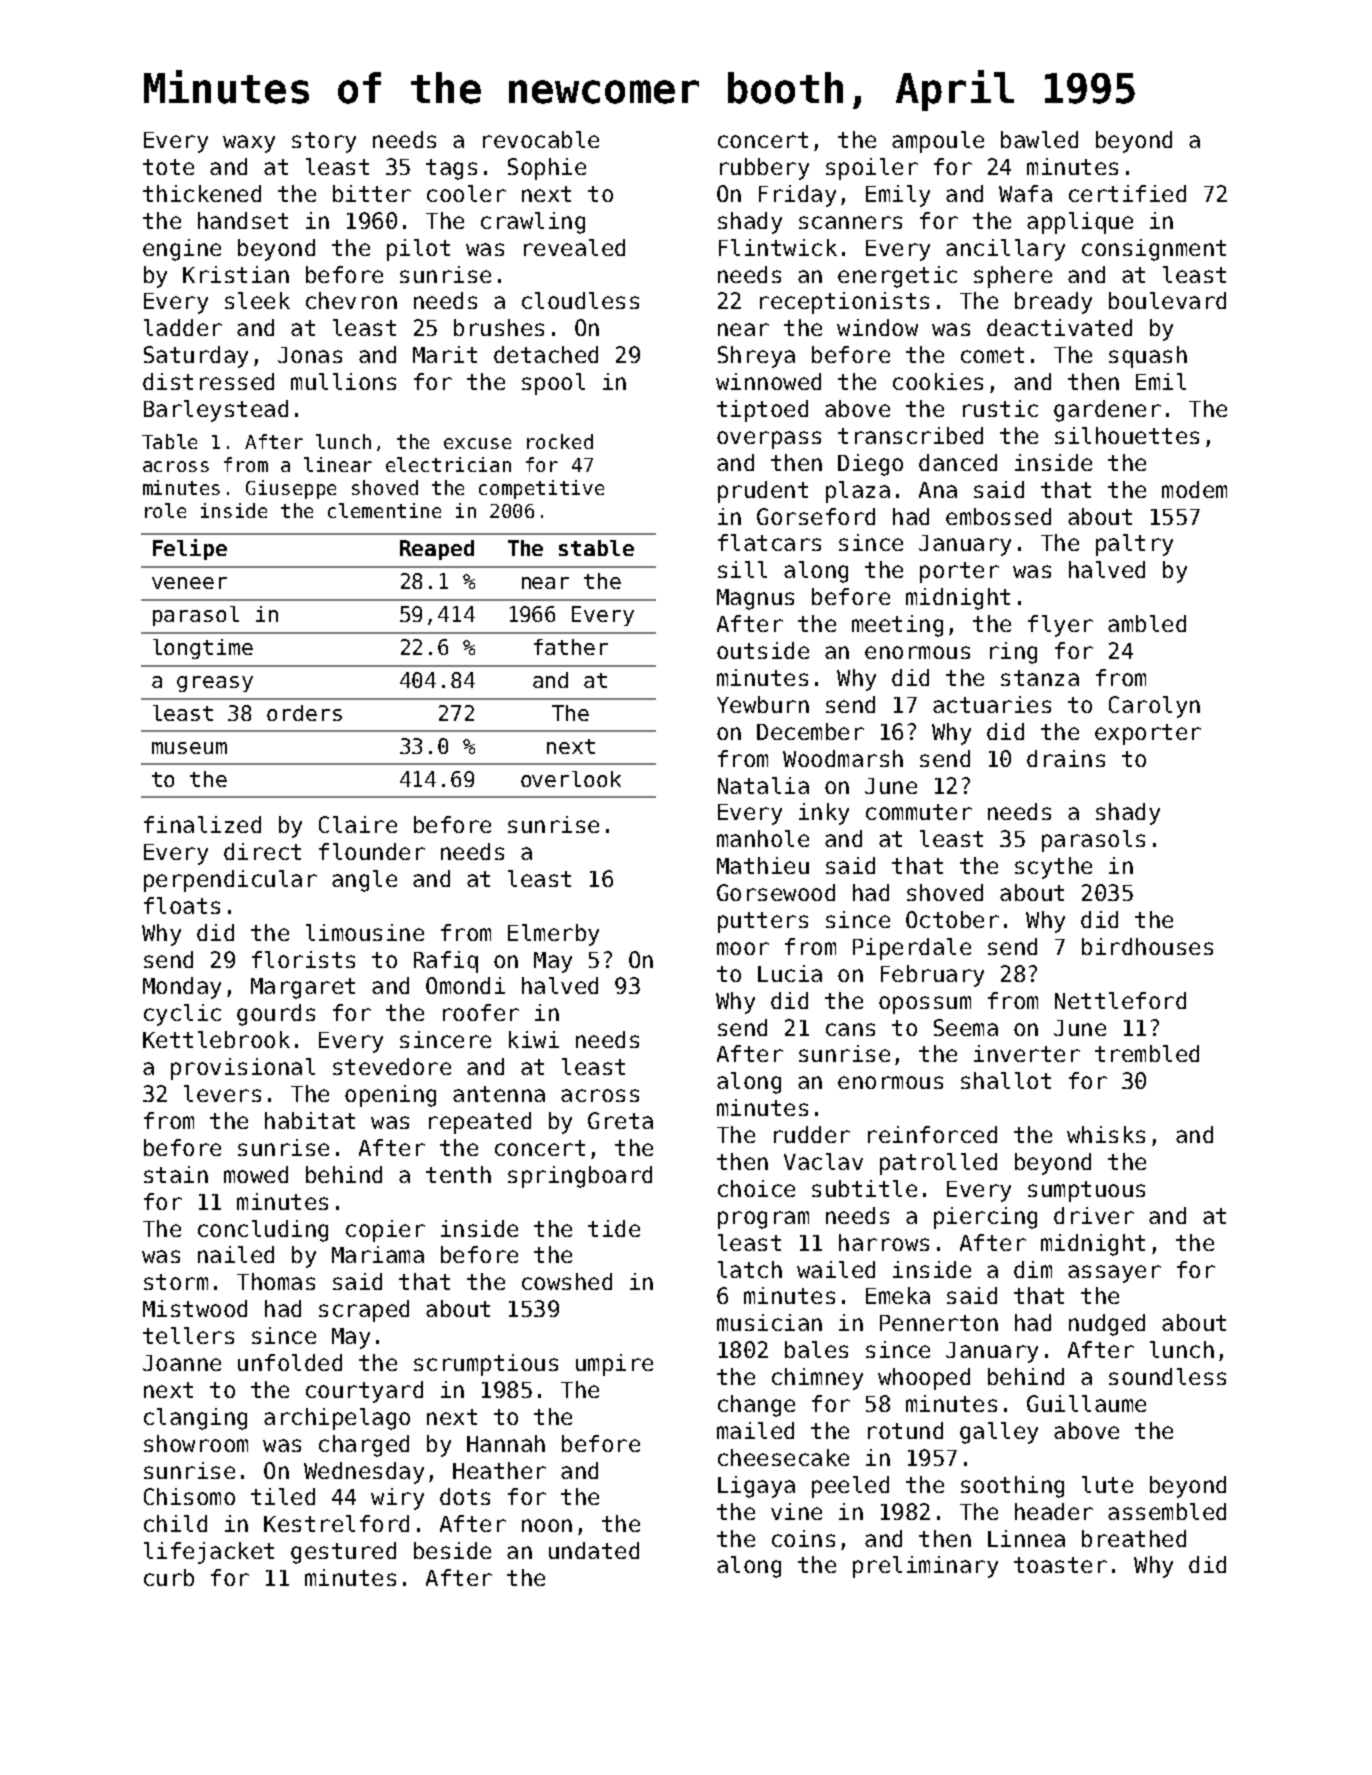 Image resolution: width=1372 pixels, height=1775 pixels. Describe the element at coordinates (1094, 1215) in the screenshot. I see `driver` at that location.
